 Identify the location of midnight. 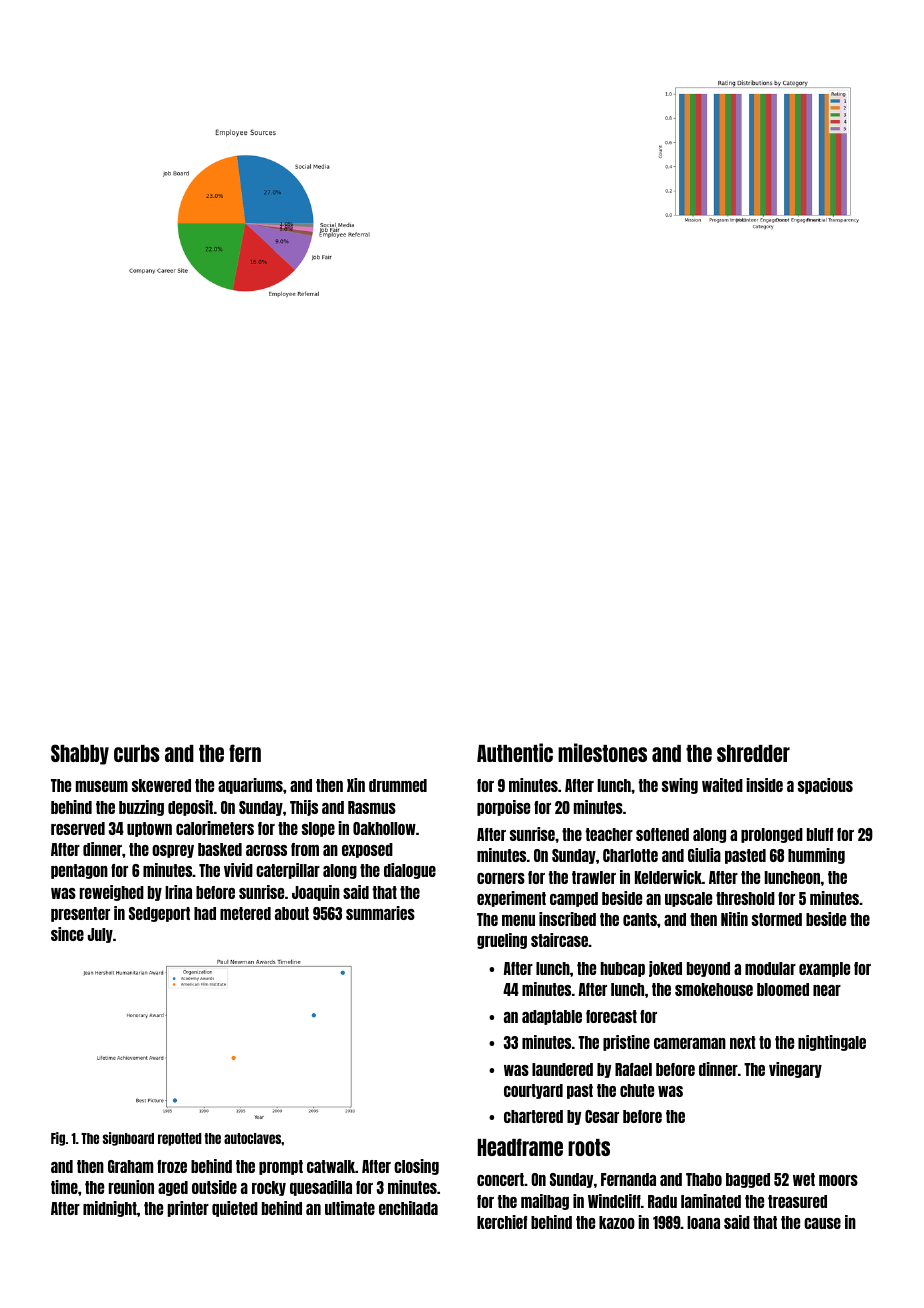
(110, 1209).
